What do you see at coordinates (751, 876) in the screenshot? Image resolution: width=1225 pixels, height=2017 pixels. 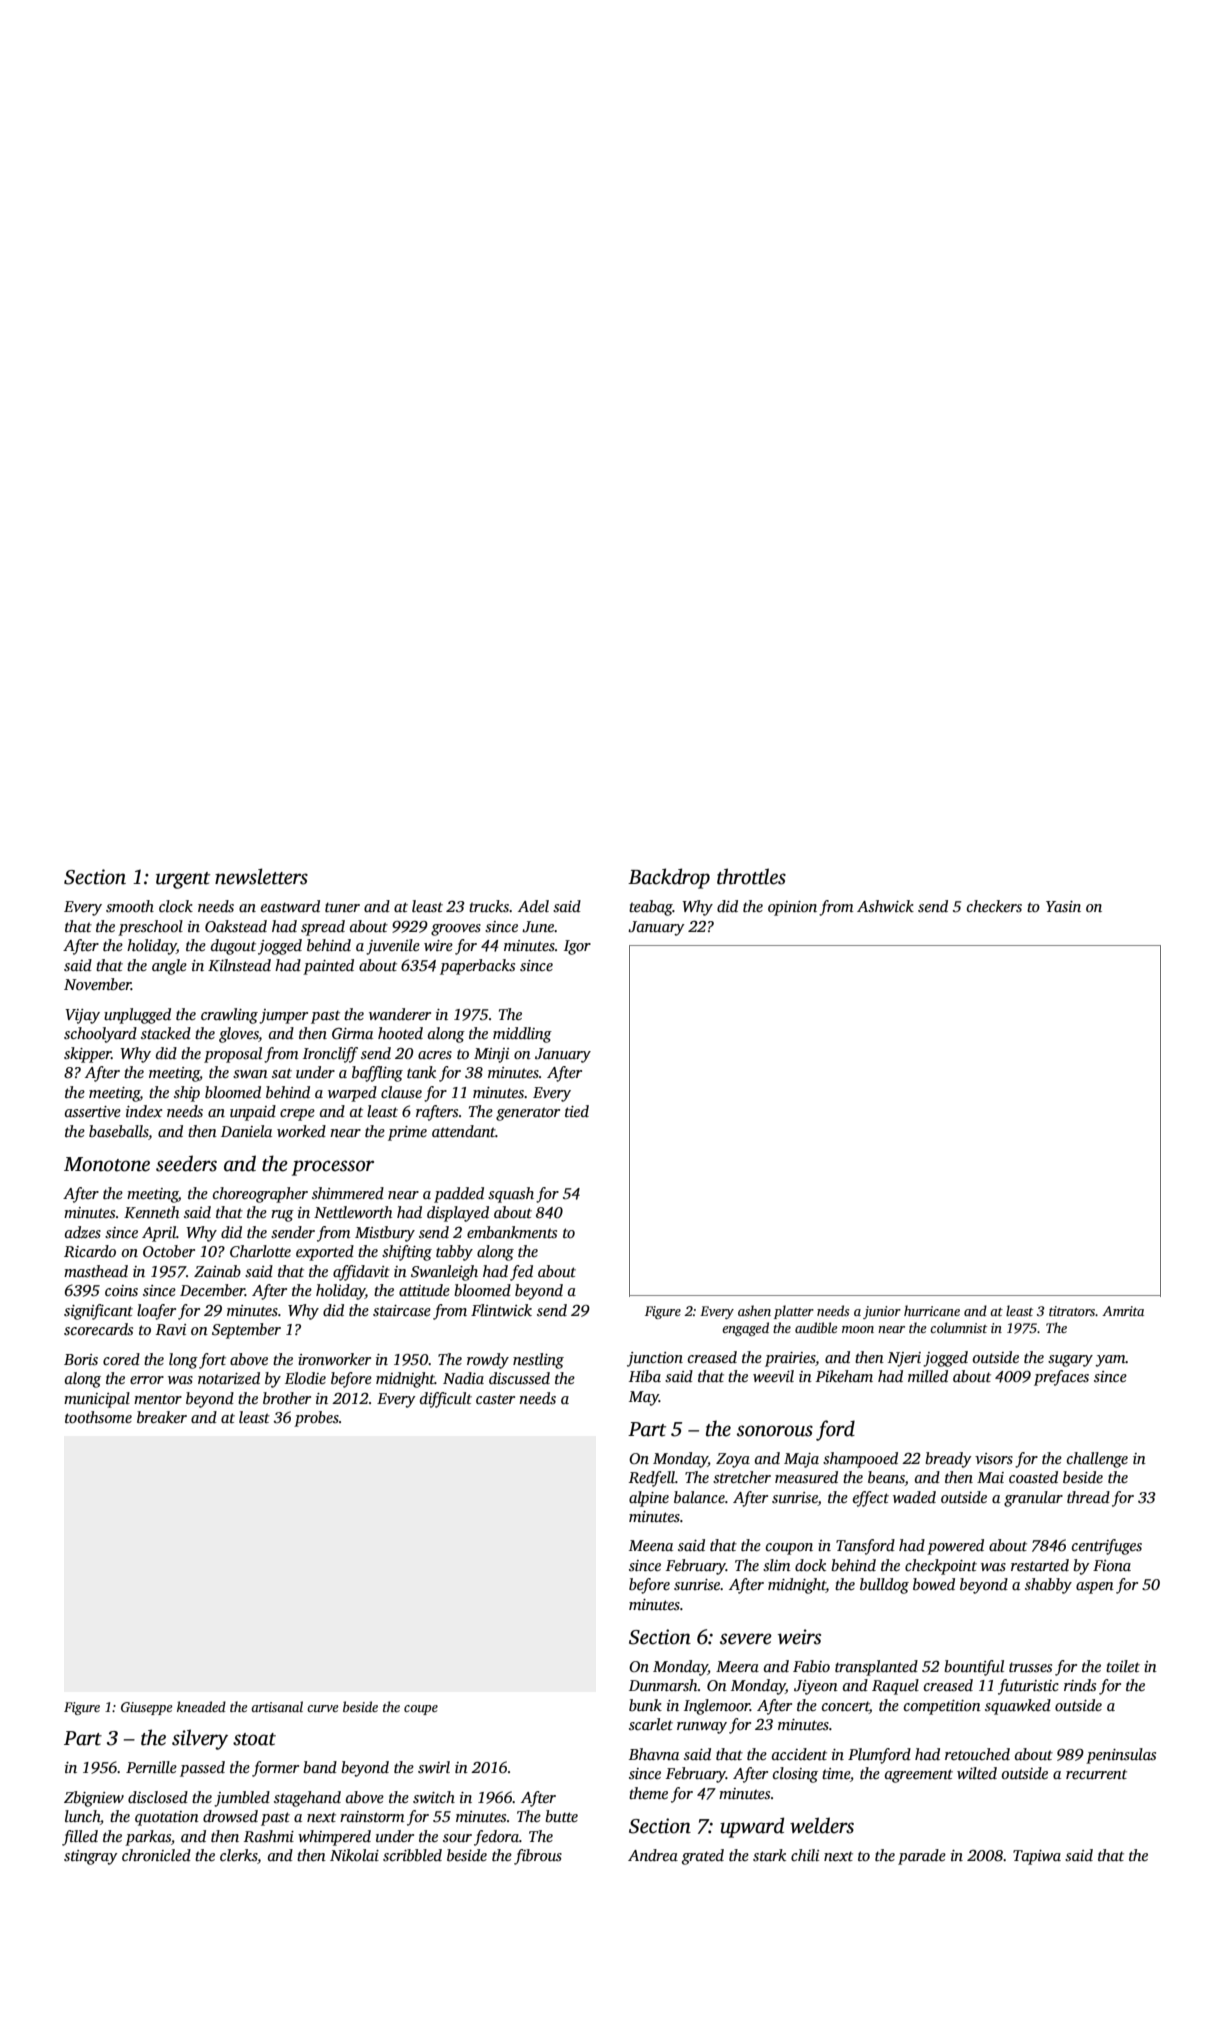 I see `throttles` at bounding box center [751, 876].
